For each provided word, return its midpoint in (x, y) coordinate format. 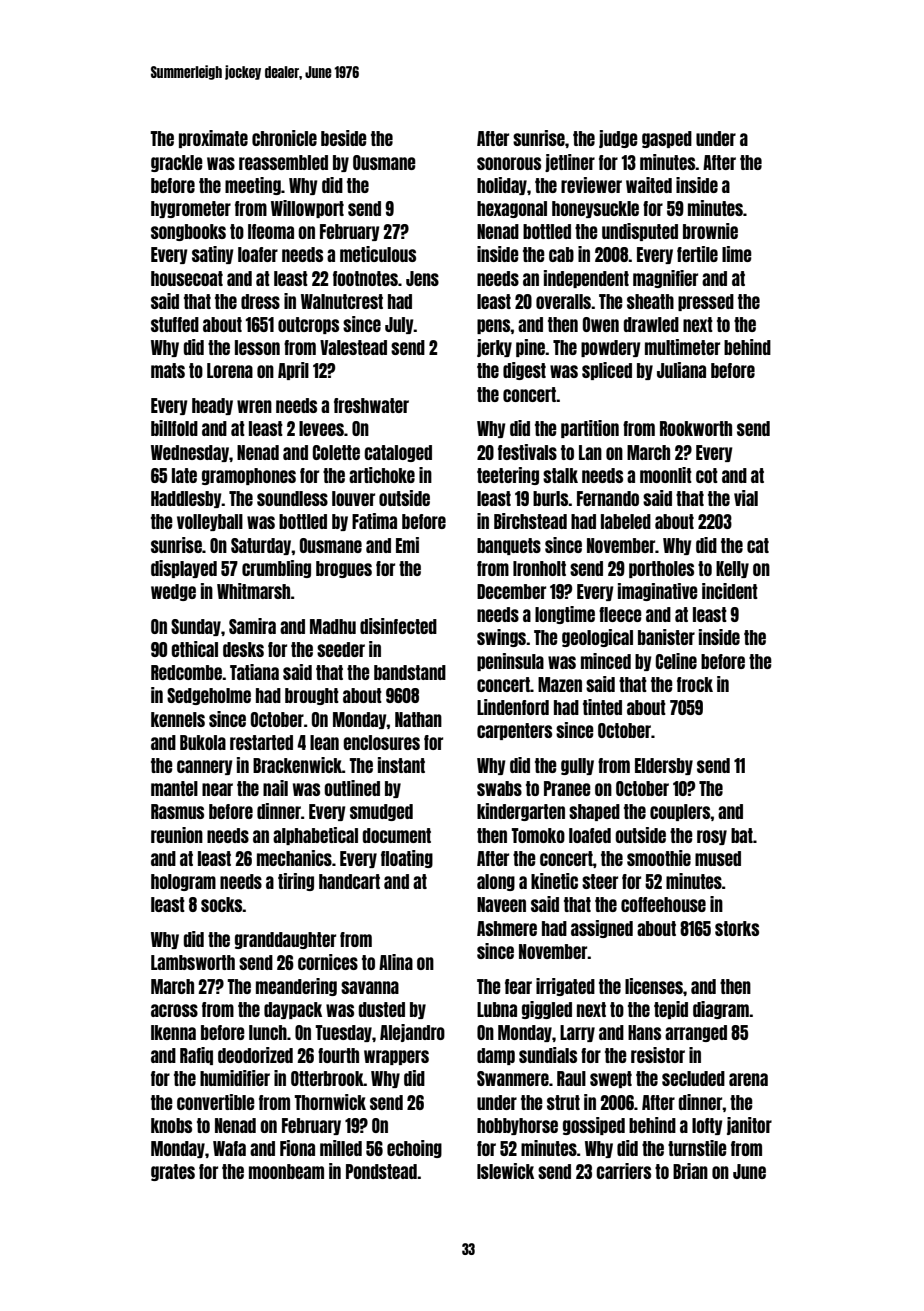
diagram (721, 1010)
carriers (623, 1171)
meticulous (378, 254)
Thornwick (330, 1102)
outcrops (308, 325)
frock (695, 684)
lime (737, 254)
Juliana (681, 370)
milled (341, 1148)
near (217, 789)
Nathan (418, 719)
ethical (194, 649)
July (399, 325)
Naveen (501, 904)
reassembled (283, 162)
